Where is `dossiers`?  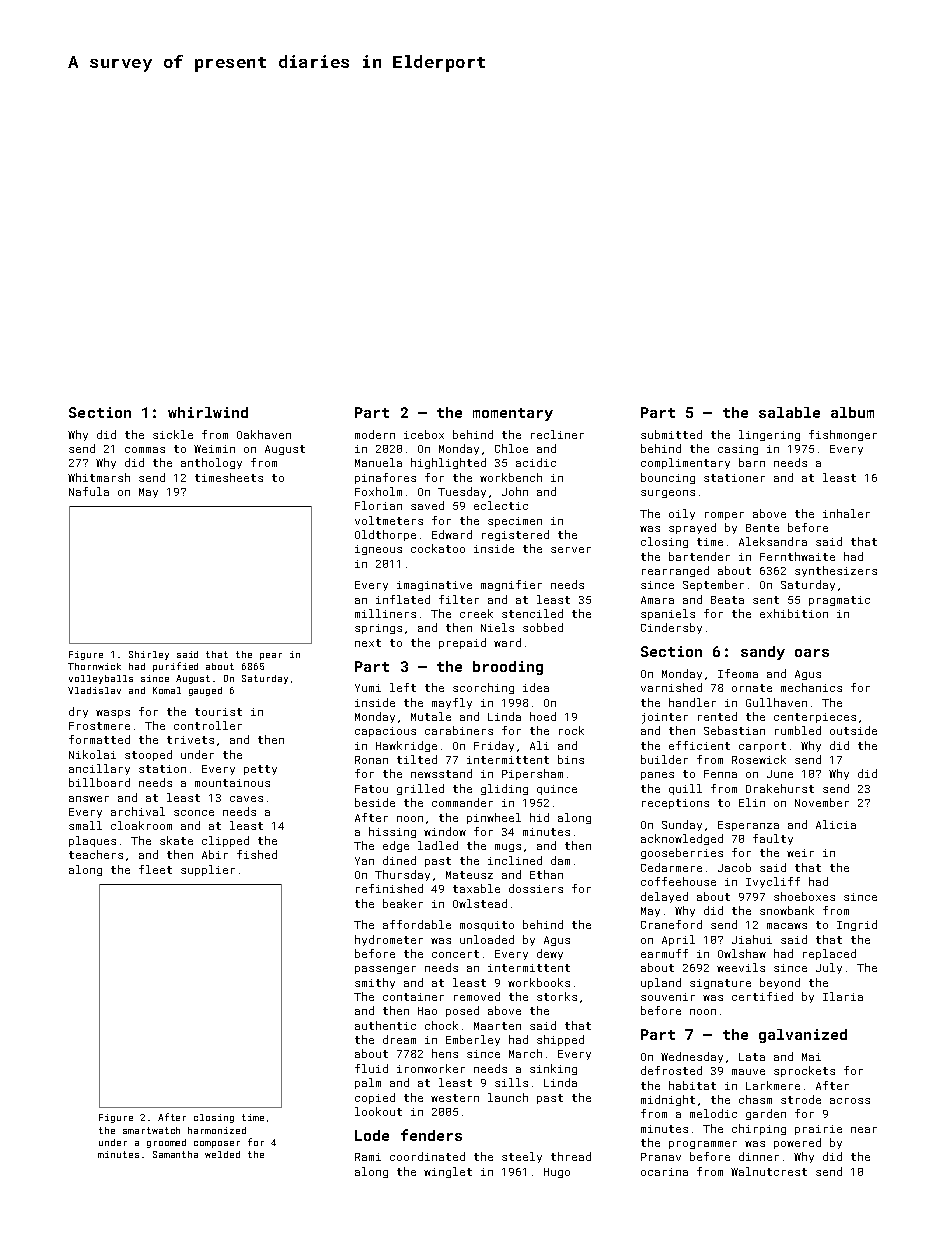
dossiers is located at coordinates (536, 888).
